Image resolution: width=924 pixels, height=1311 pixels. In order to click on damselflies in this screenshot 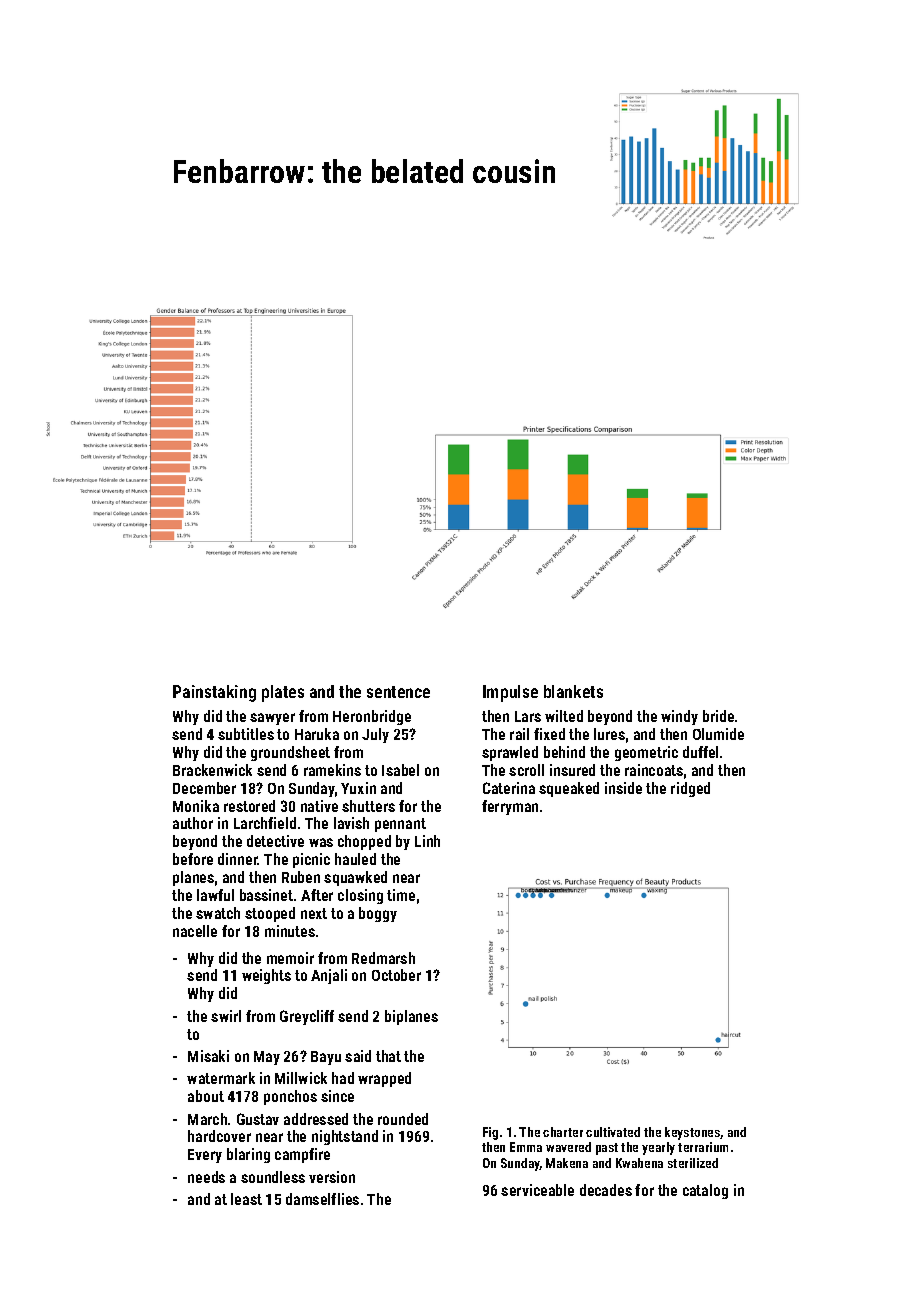, I will do `click(322, 1199)`.
